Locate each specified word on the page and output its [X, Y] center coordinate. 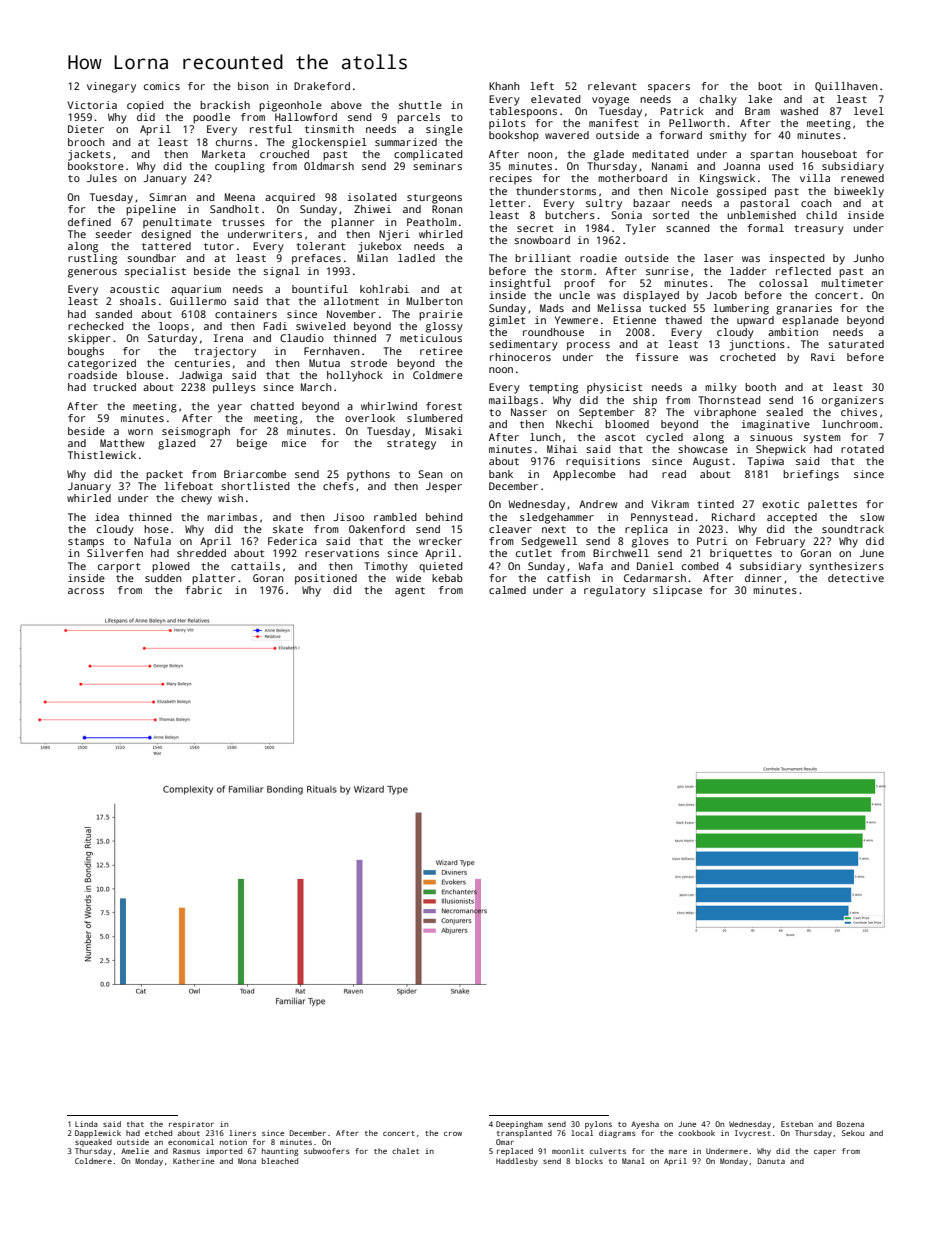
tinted [715, 504]
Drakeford [322, 86]
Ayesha [645, 1125]
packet [164, 475]
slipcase [677, 591]
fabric [203, 590]
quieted [441, 567]
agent [410, 592]
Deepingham [519, 1125]
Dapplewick [98, 1134]
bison [253, 86]
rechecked [96, 326]
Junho [868, 258]
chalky [718, 100]
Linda [86, 1124]
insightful [520, 284]
